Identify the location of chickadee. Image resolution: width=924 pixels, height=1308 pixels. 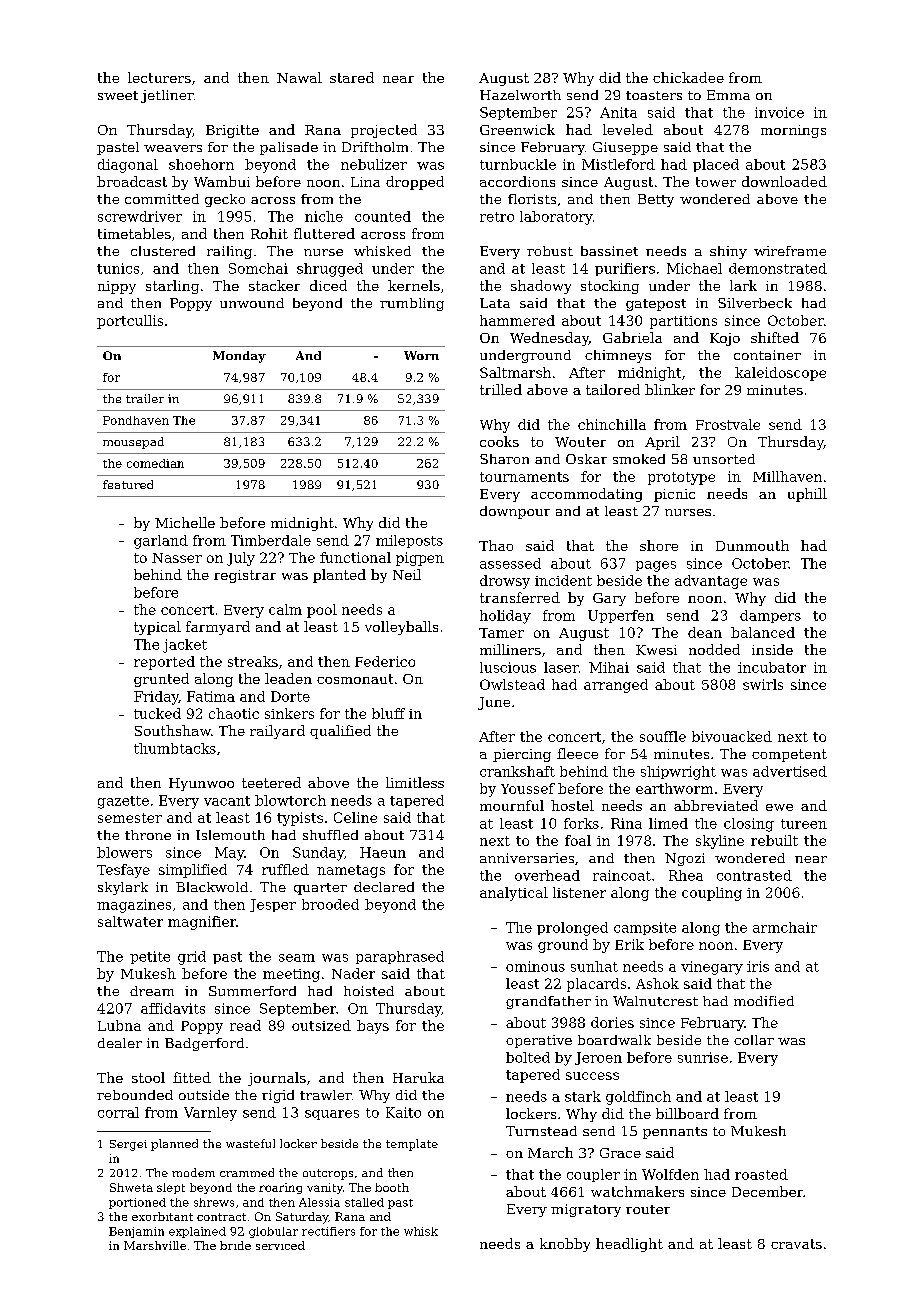
(688, 77).
